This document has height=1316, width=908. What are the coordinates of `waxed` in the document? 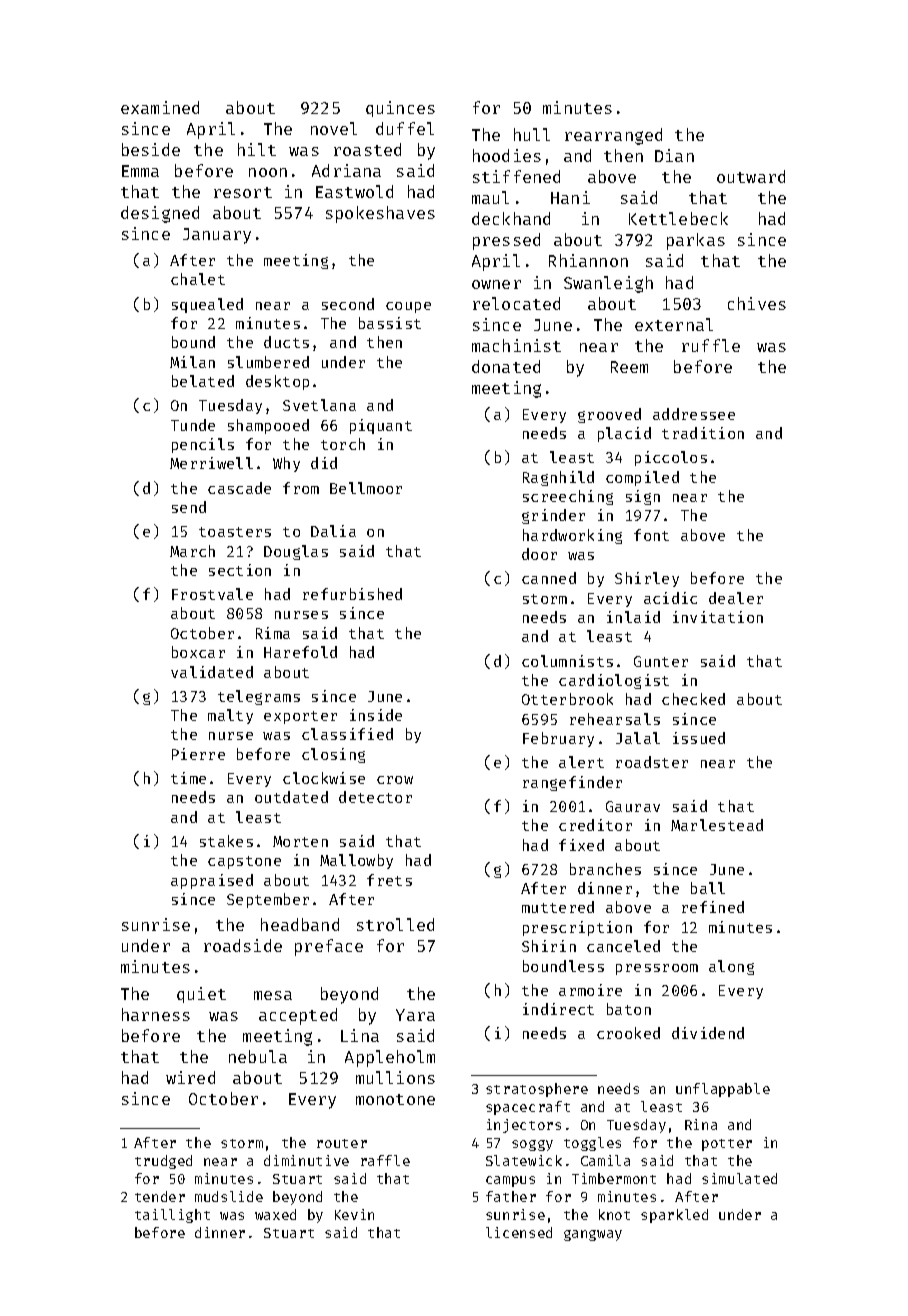 It's located at (275, 1214).
